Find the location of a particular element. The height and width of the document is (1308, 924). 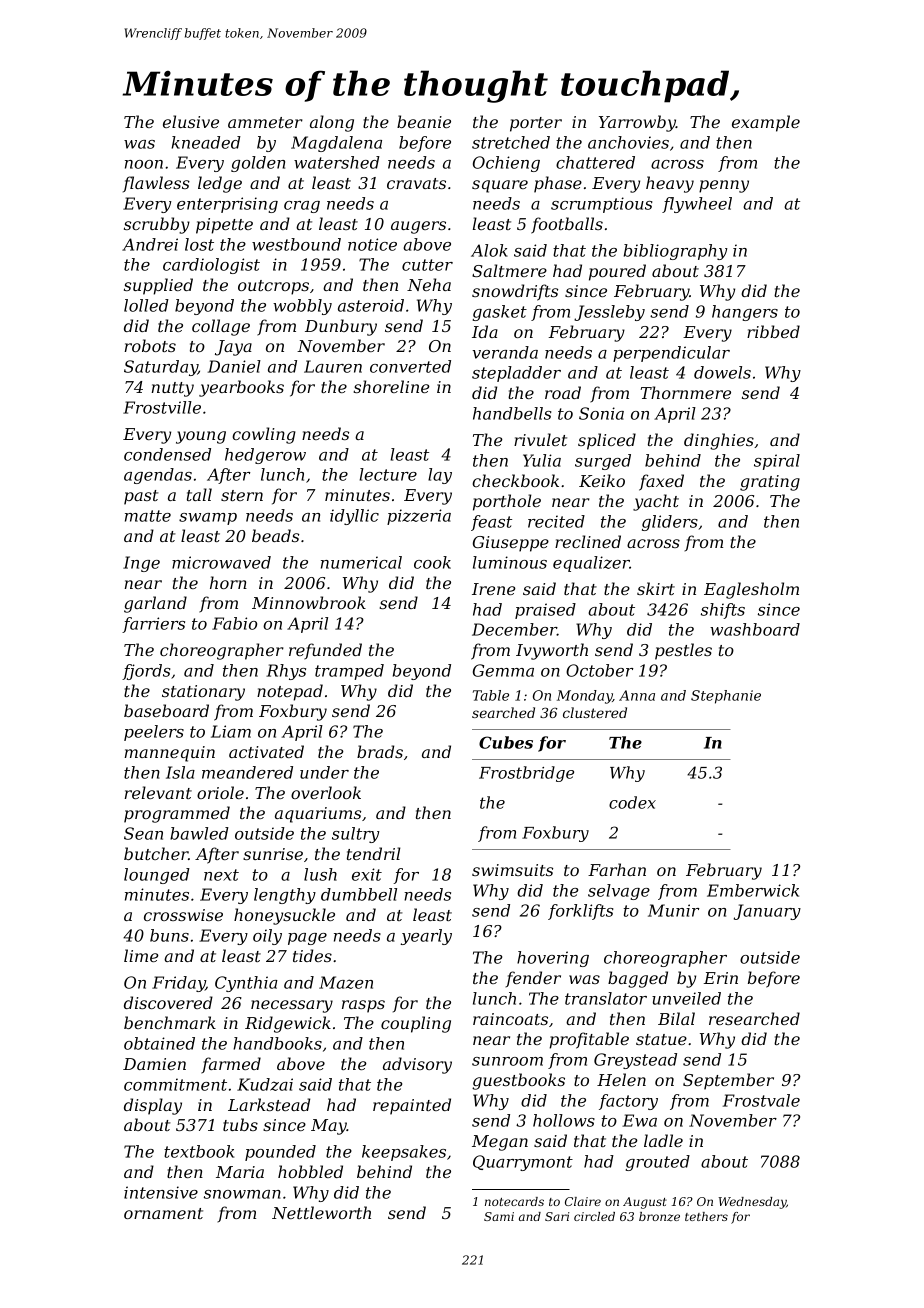

example is located at coordinates (766, 123).
